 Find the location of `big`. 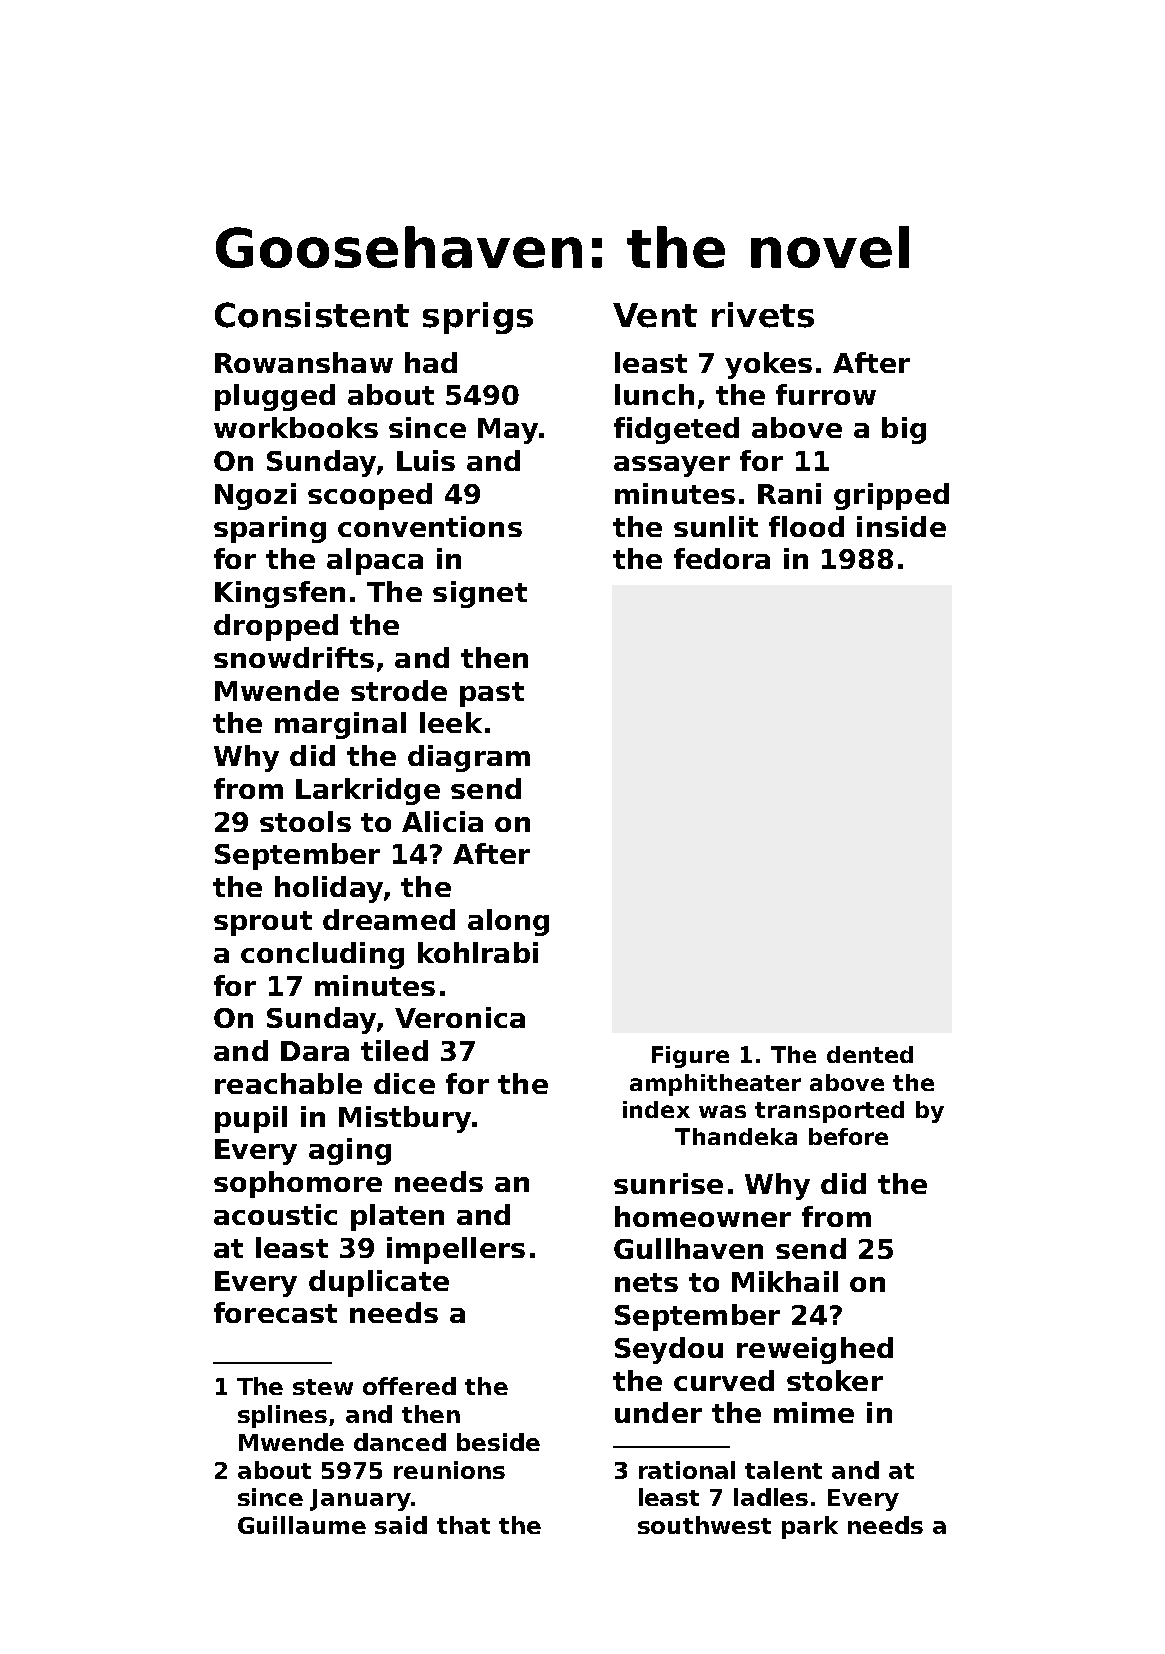

big is located at coordinates (904, 430).
